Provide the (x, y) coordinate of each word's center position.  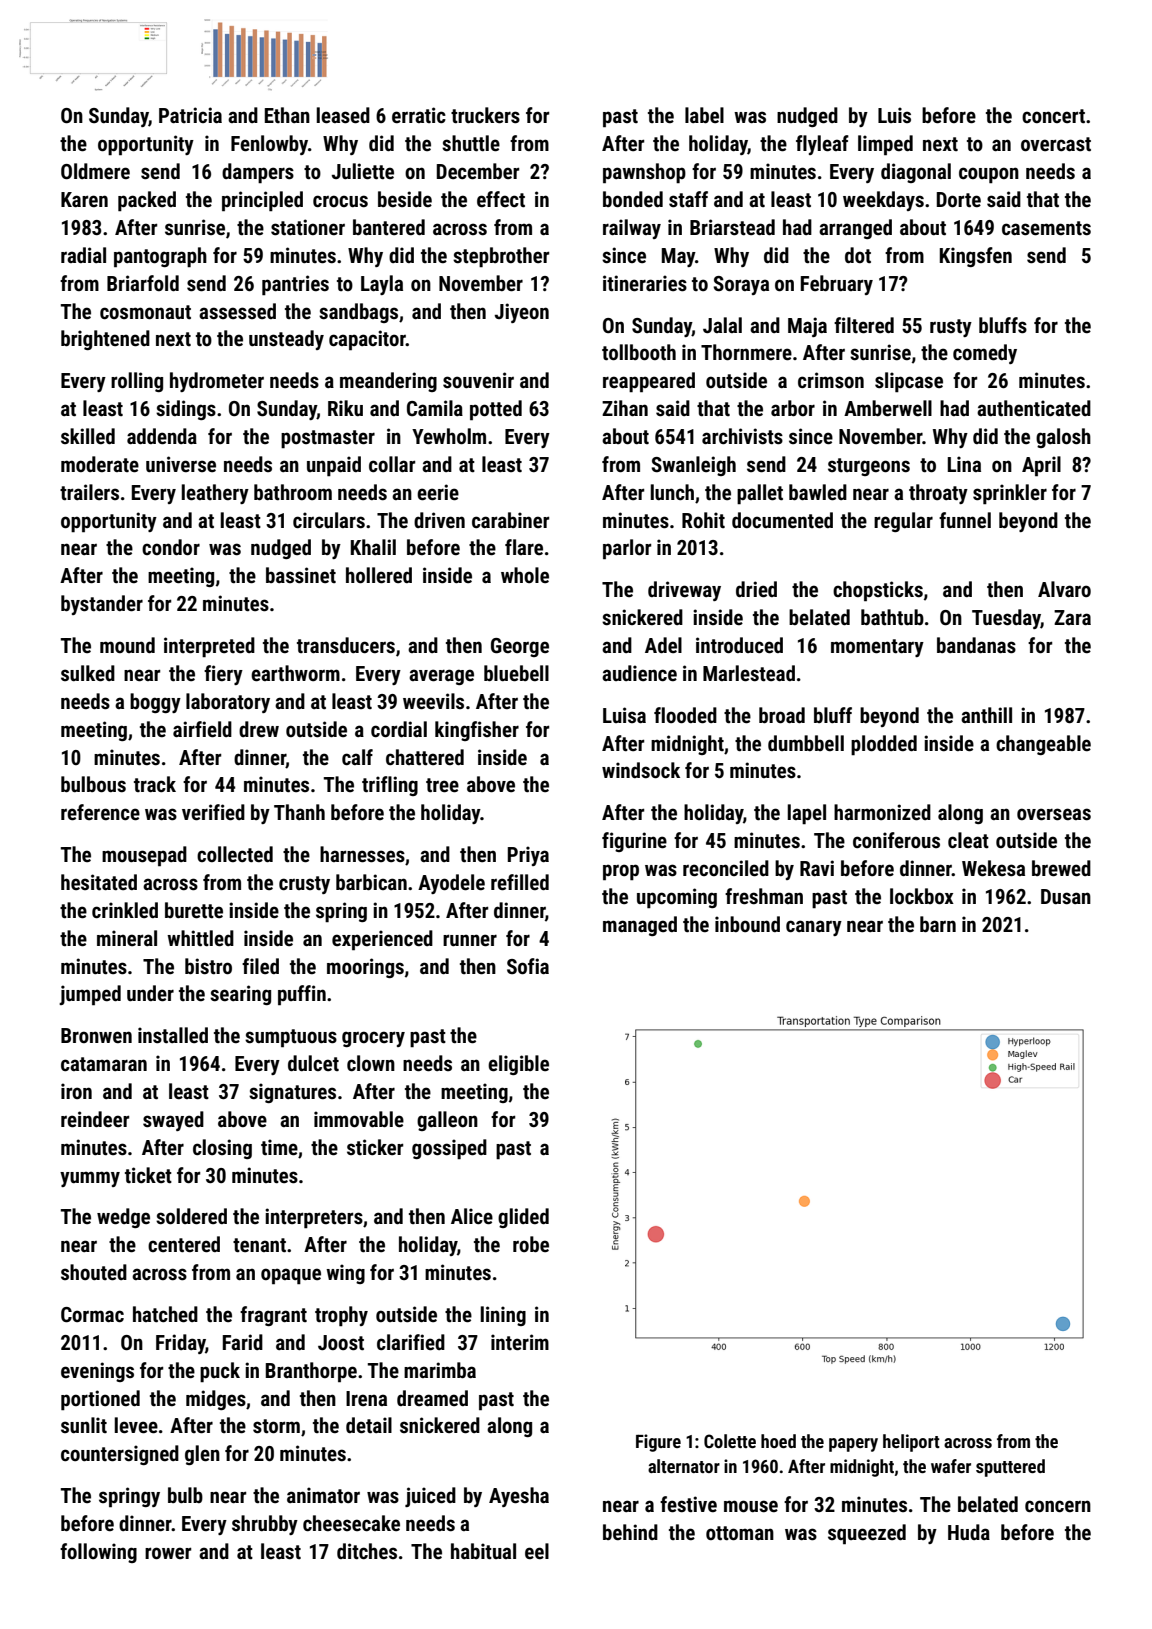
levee (136, 1425)
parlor (627, 549)
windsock (641, 770)
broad (782, 715)
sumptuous (291, 1038)
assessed (237, 311)
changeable (1043, 745)
